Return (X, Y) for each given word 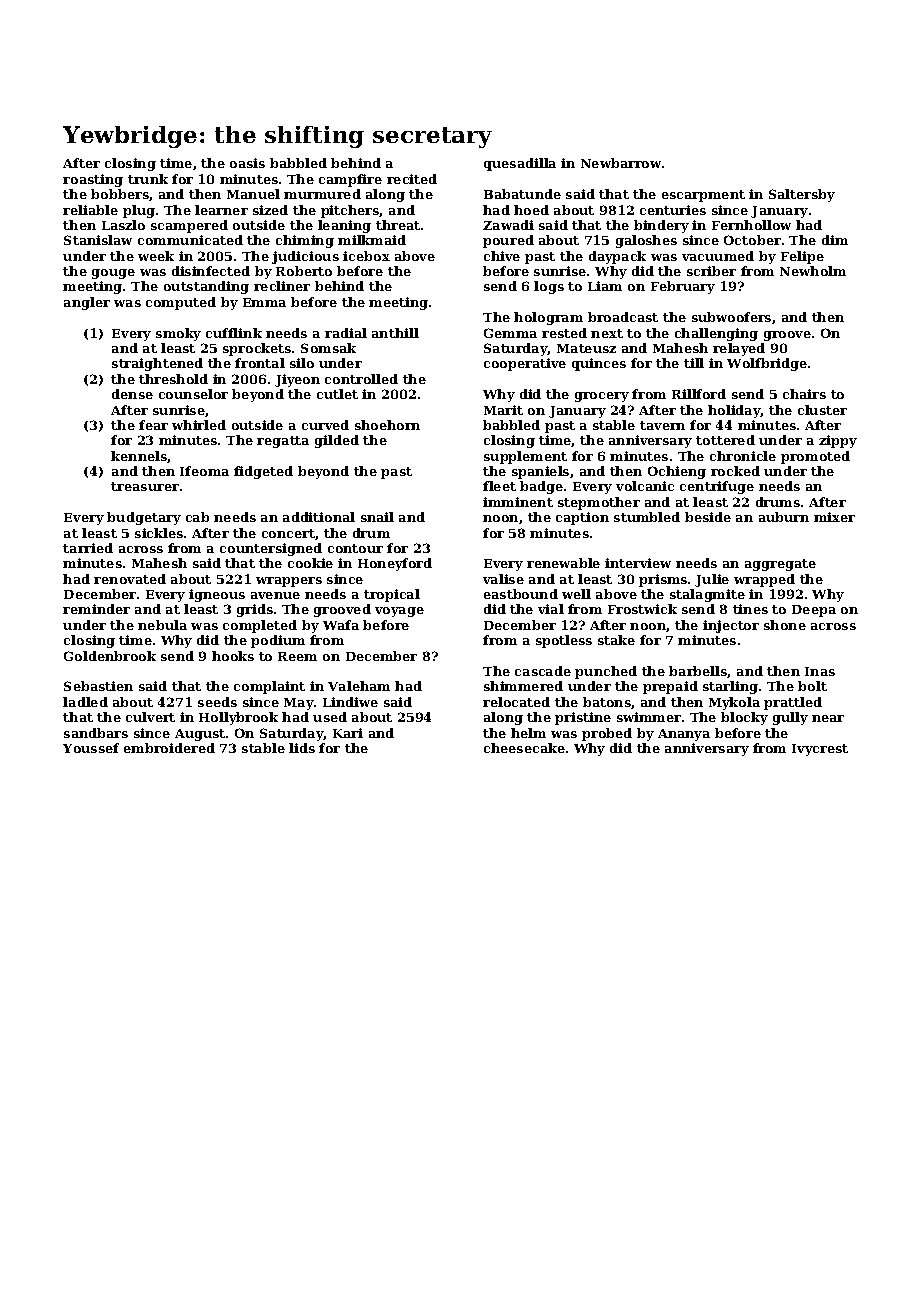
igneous (217, 595)
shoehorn (387, 425)
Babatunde (522, 194)
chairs (804, 394)
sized (270, 210)
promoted (815, 457)
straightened (157, 364)
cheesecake (524, 748)
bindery (661, 226)
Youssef (91, 748)
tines (750, 609)
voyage (399, 612)
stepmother (599, 503)
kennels (139, 457)
